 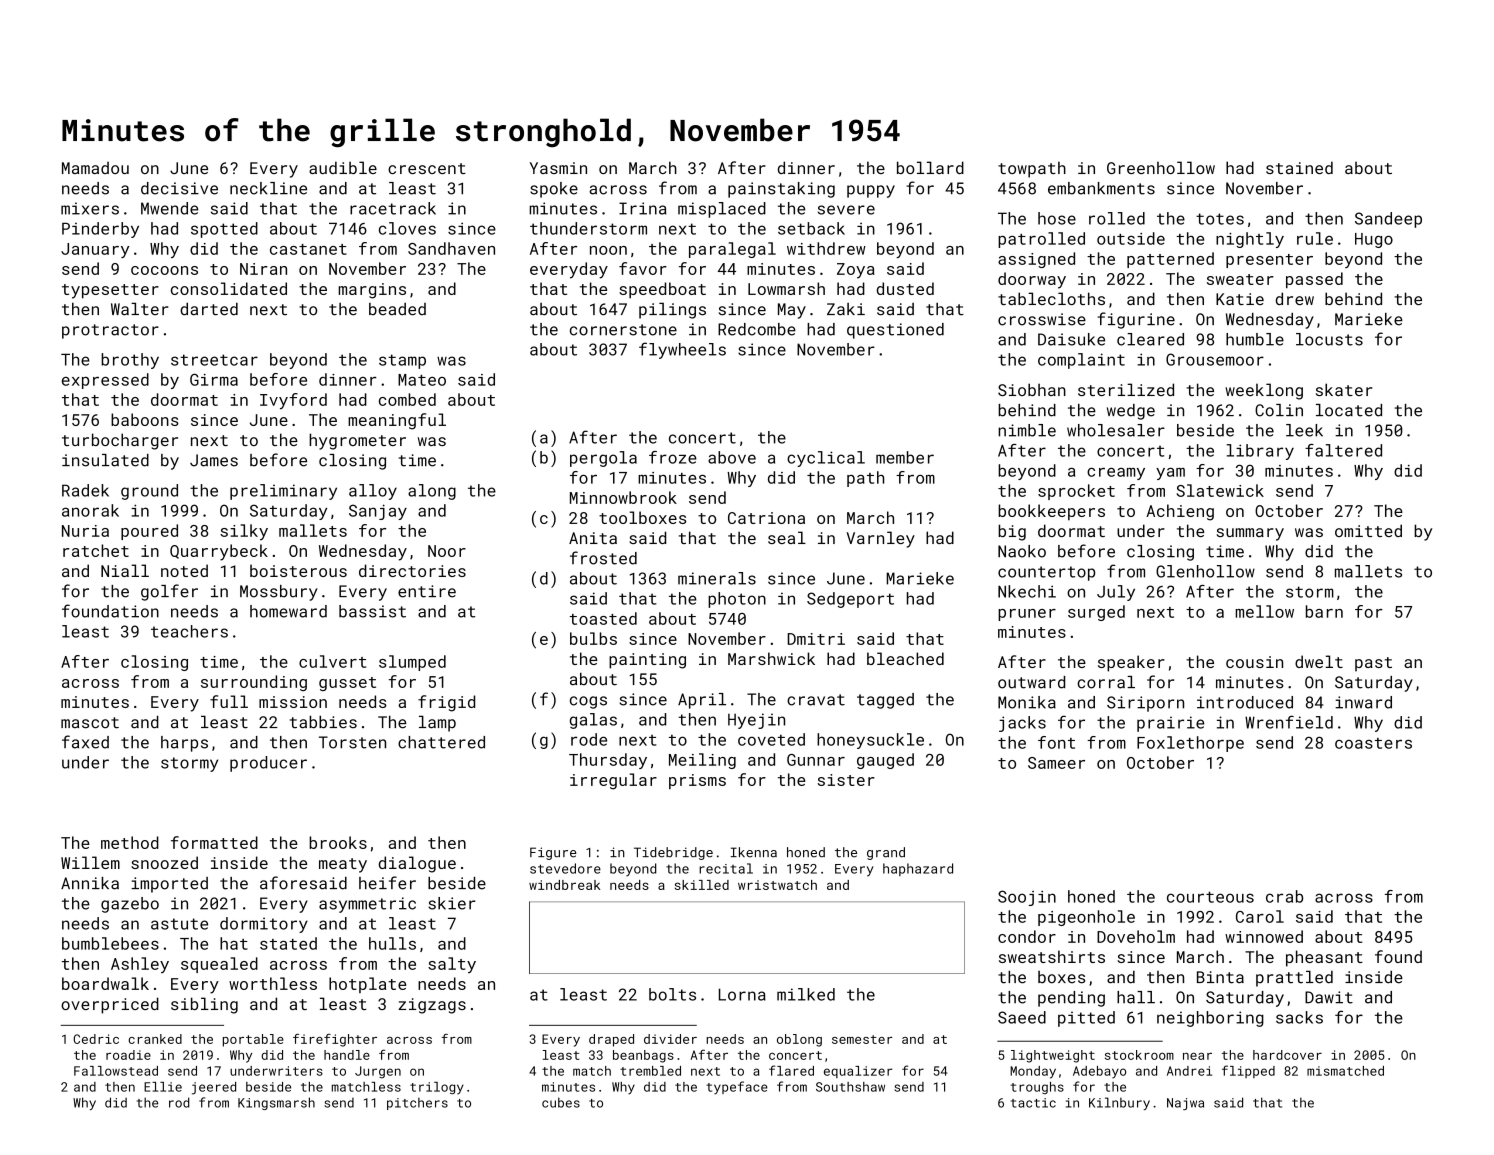 What do you see at coordinates (771, 658) in the image?
I see `Marshwick` at bounding box center [771, 658].
